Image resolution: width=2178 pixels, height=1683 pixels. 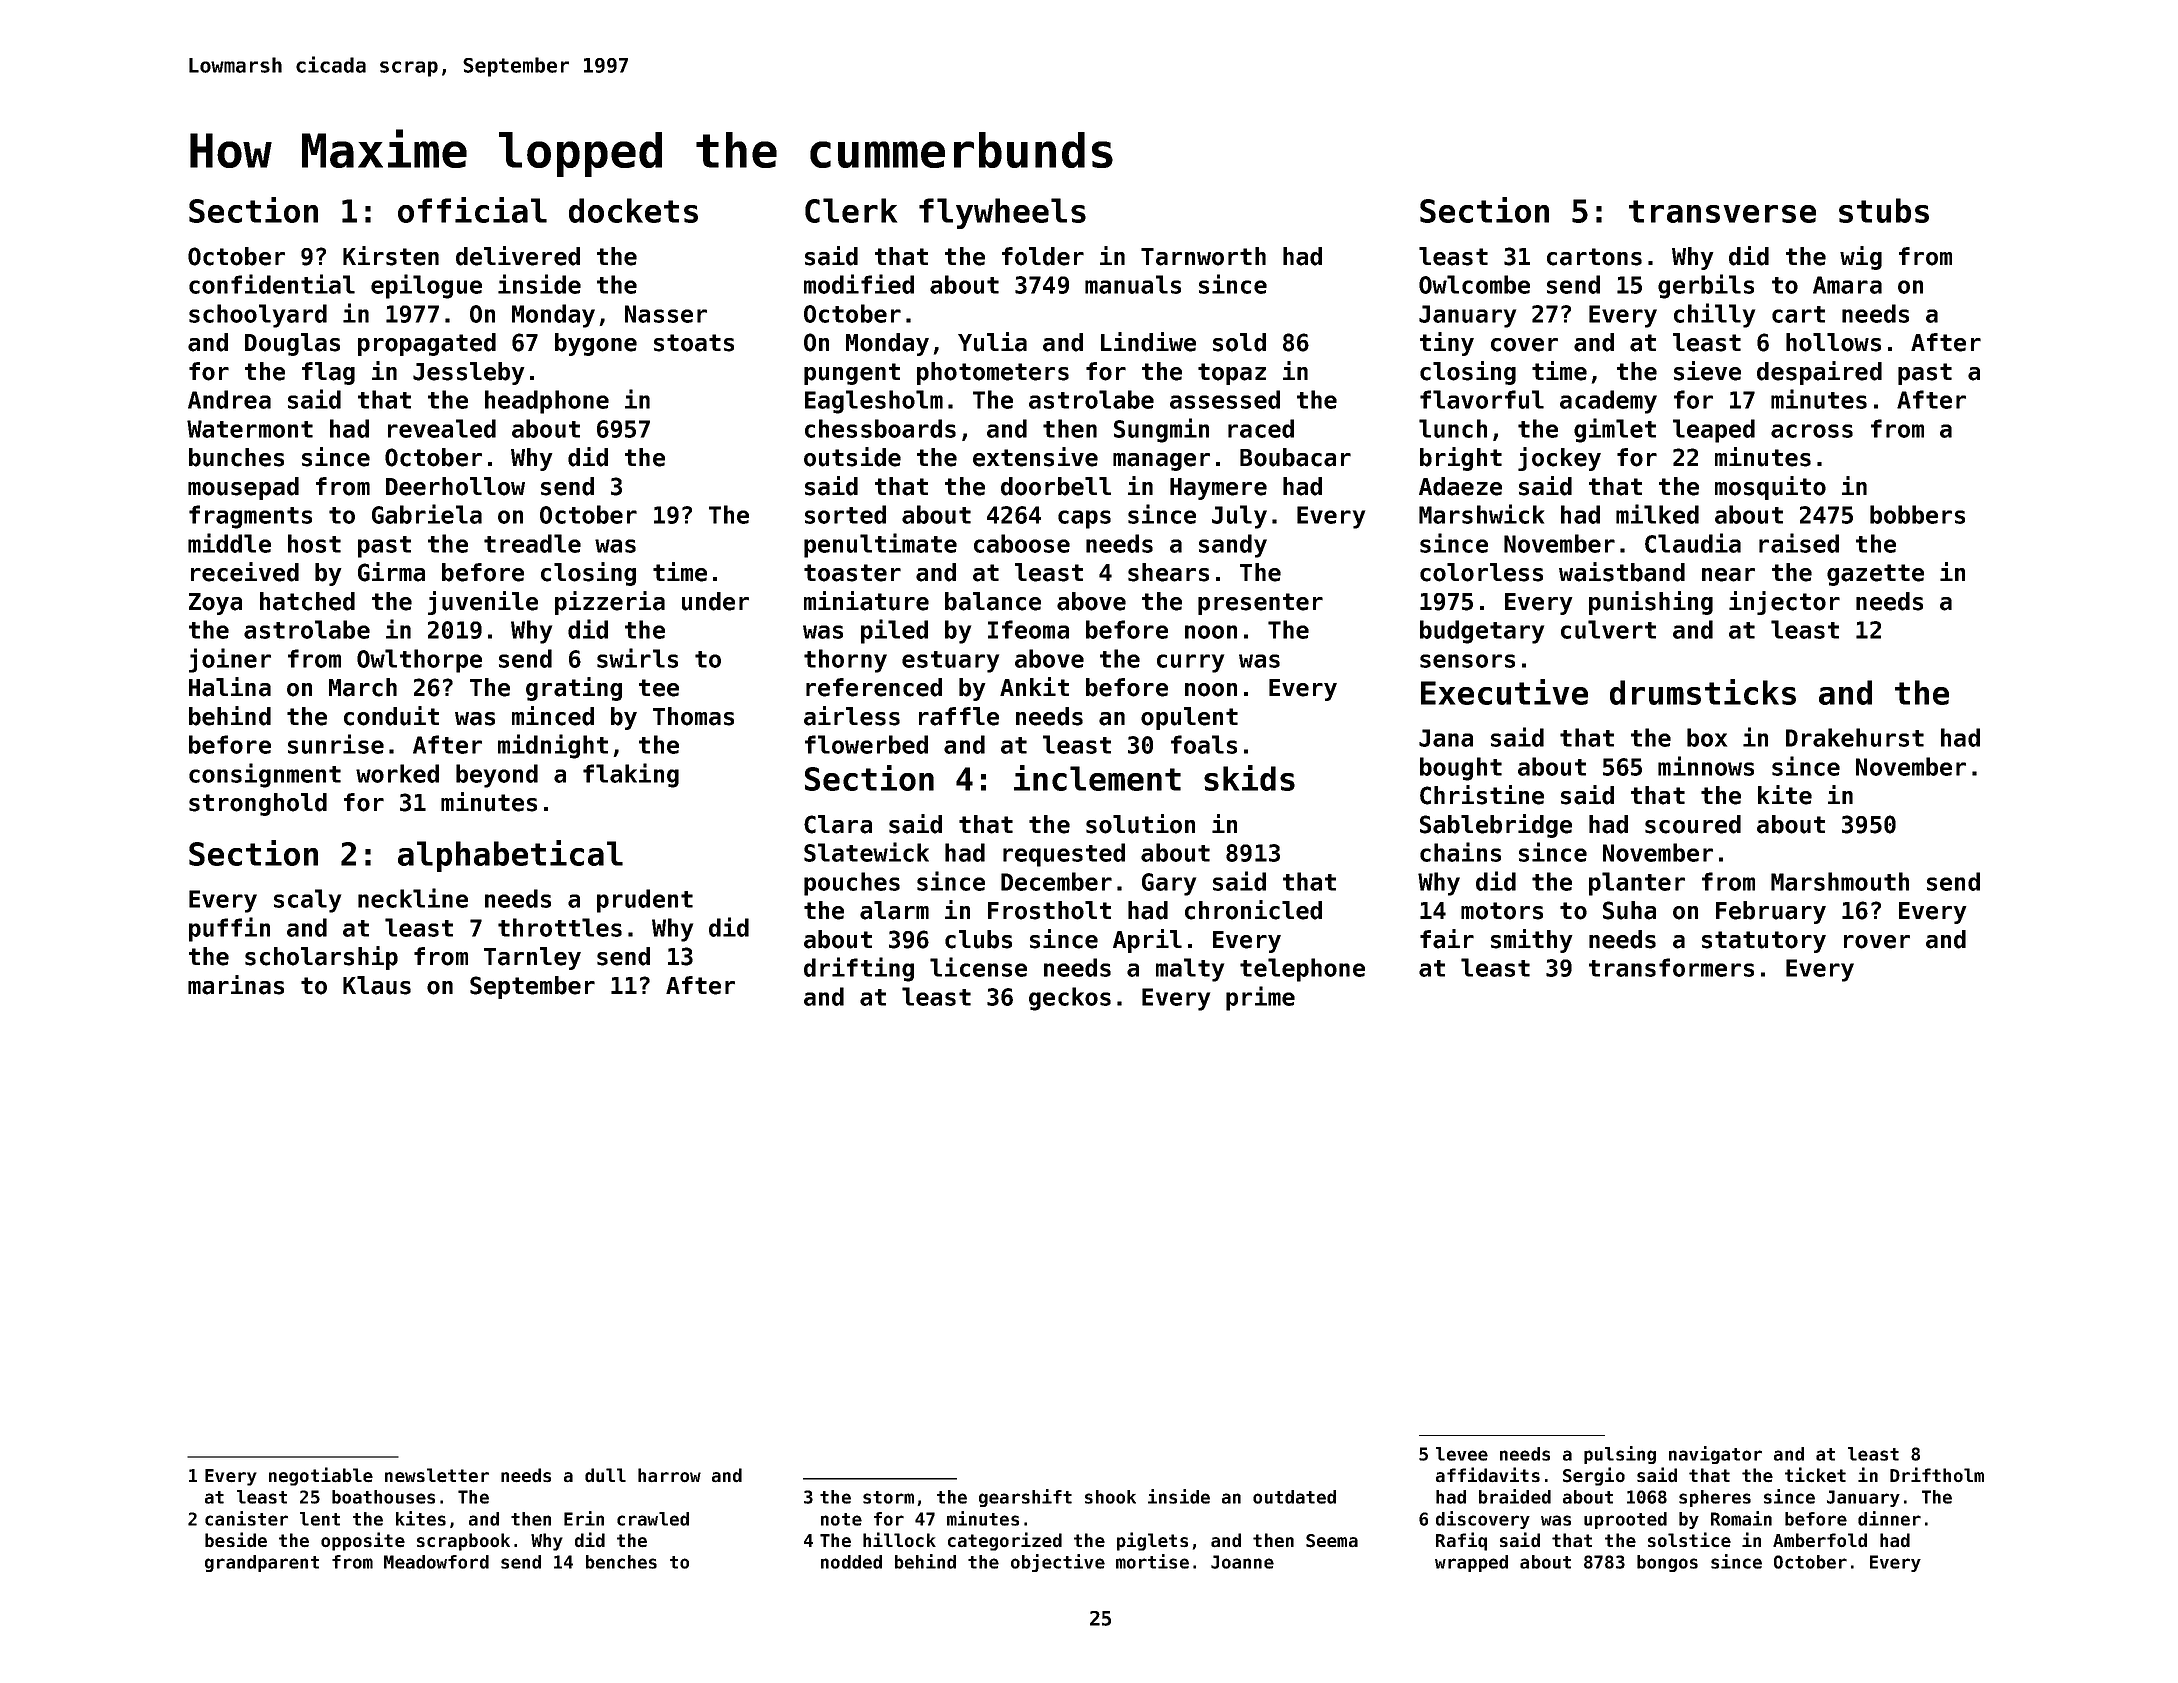 I want to click on juvenile, so click(x=483, y=603).
